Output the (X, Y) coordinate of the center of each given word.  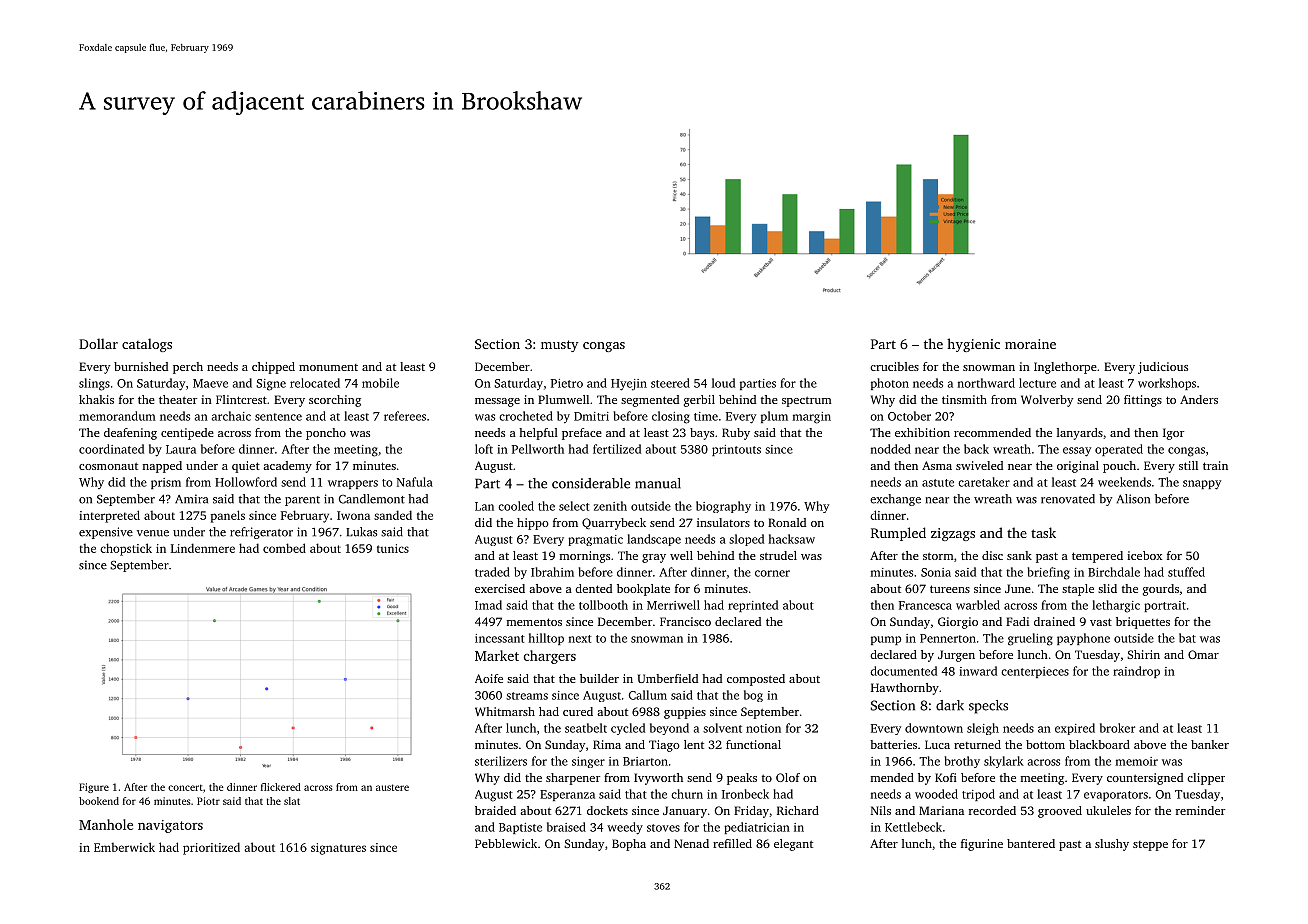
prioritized (211, 848)
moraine (1030, 344)
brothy (962, 762)
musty (559, 346)
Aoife (489, 678)
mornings (585, 557)
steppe (1150, 846)
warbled (978, 605)
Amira (191, 499)
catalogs (147, 345)
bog (753, 696)
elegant (793, 845)
